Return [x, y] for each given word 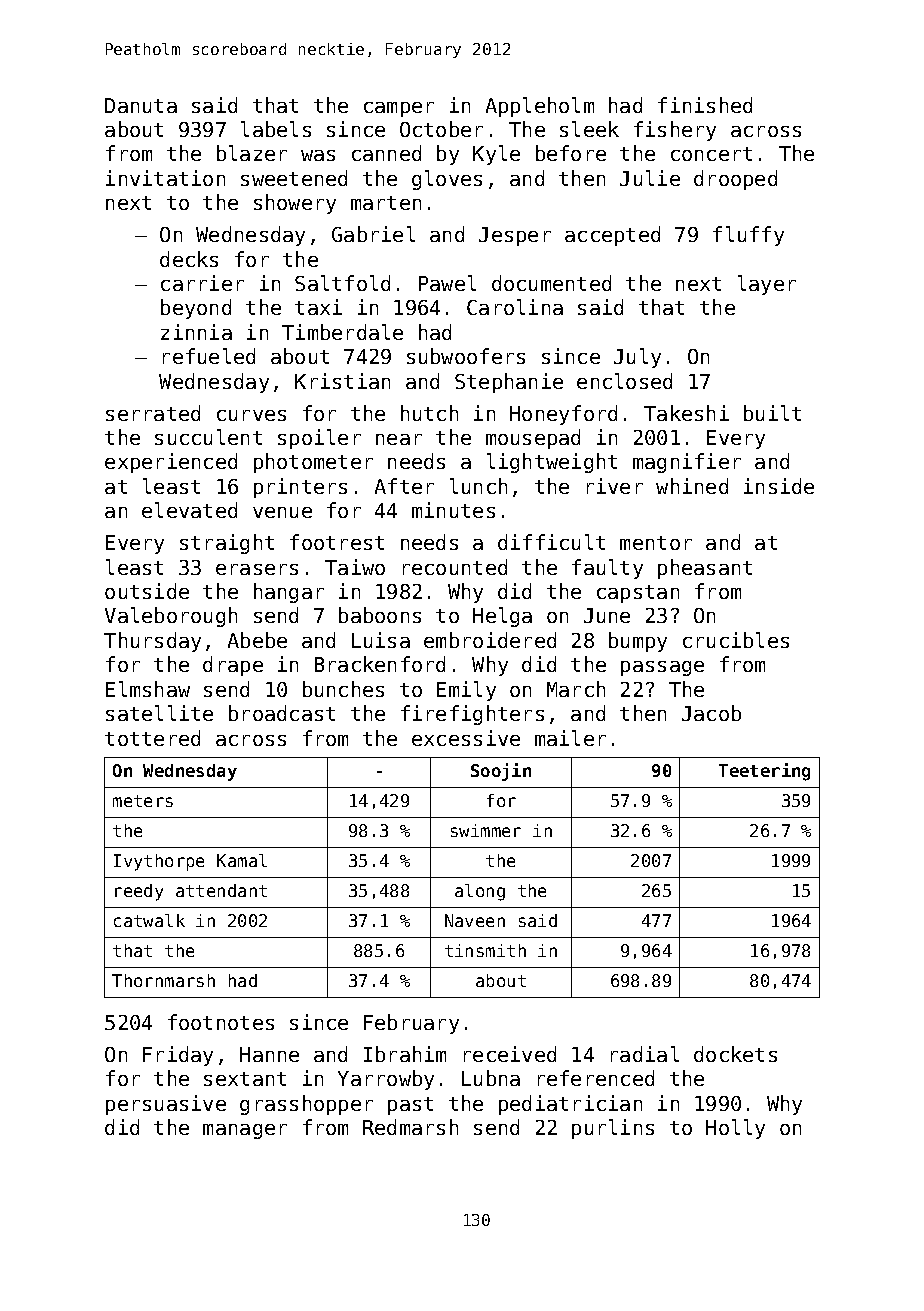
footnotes [221, 1022]
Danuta [141, 105]
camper [399, 109]
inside [779, 486]
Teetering [764, 772]
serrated [153, 413]
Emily [466, 691]
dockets [735, 1054]
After [404, 486]
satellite [159, 713]
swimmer [486, 830]
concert [711, 154]
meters [143, 801]
